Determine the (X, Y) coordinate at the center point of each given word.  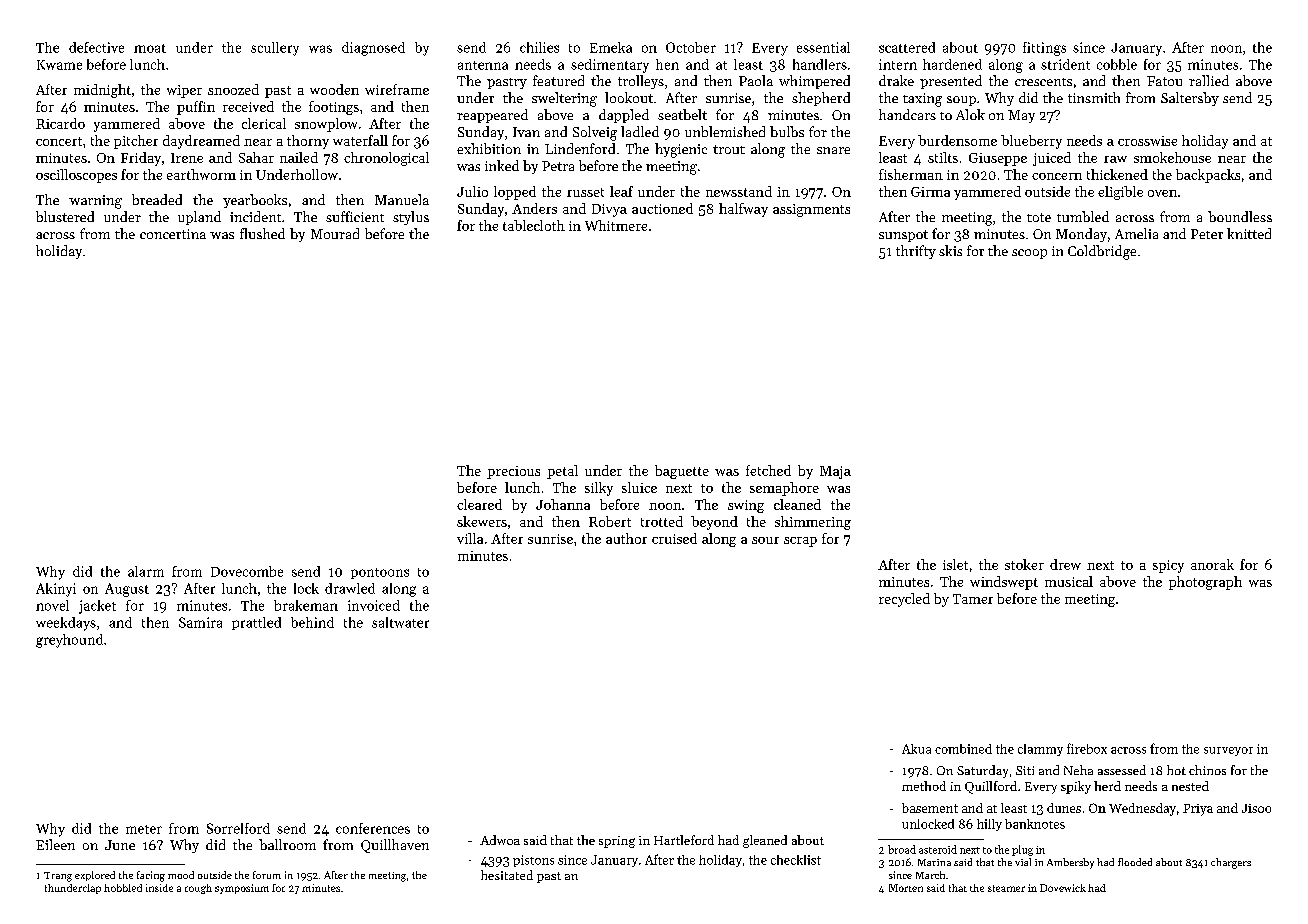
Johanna (563, 504)
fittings (1044, 49)
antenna (483, 65)
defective (96, 47)
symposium (242, 889)
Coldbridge (1102, 252)
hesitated (507, 875)
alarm (146, 571)
